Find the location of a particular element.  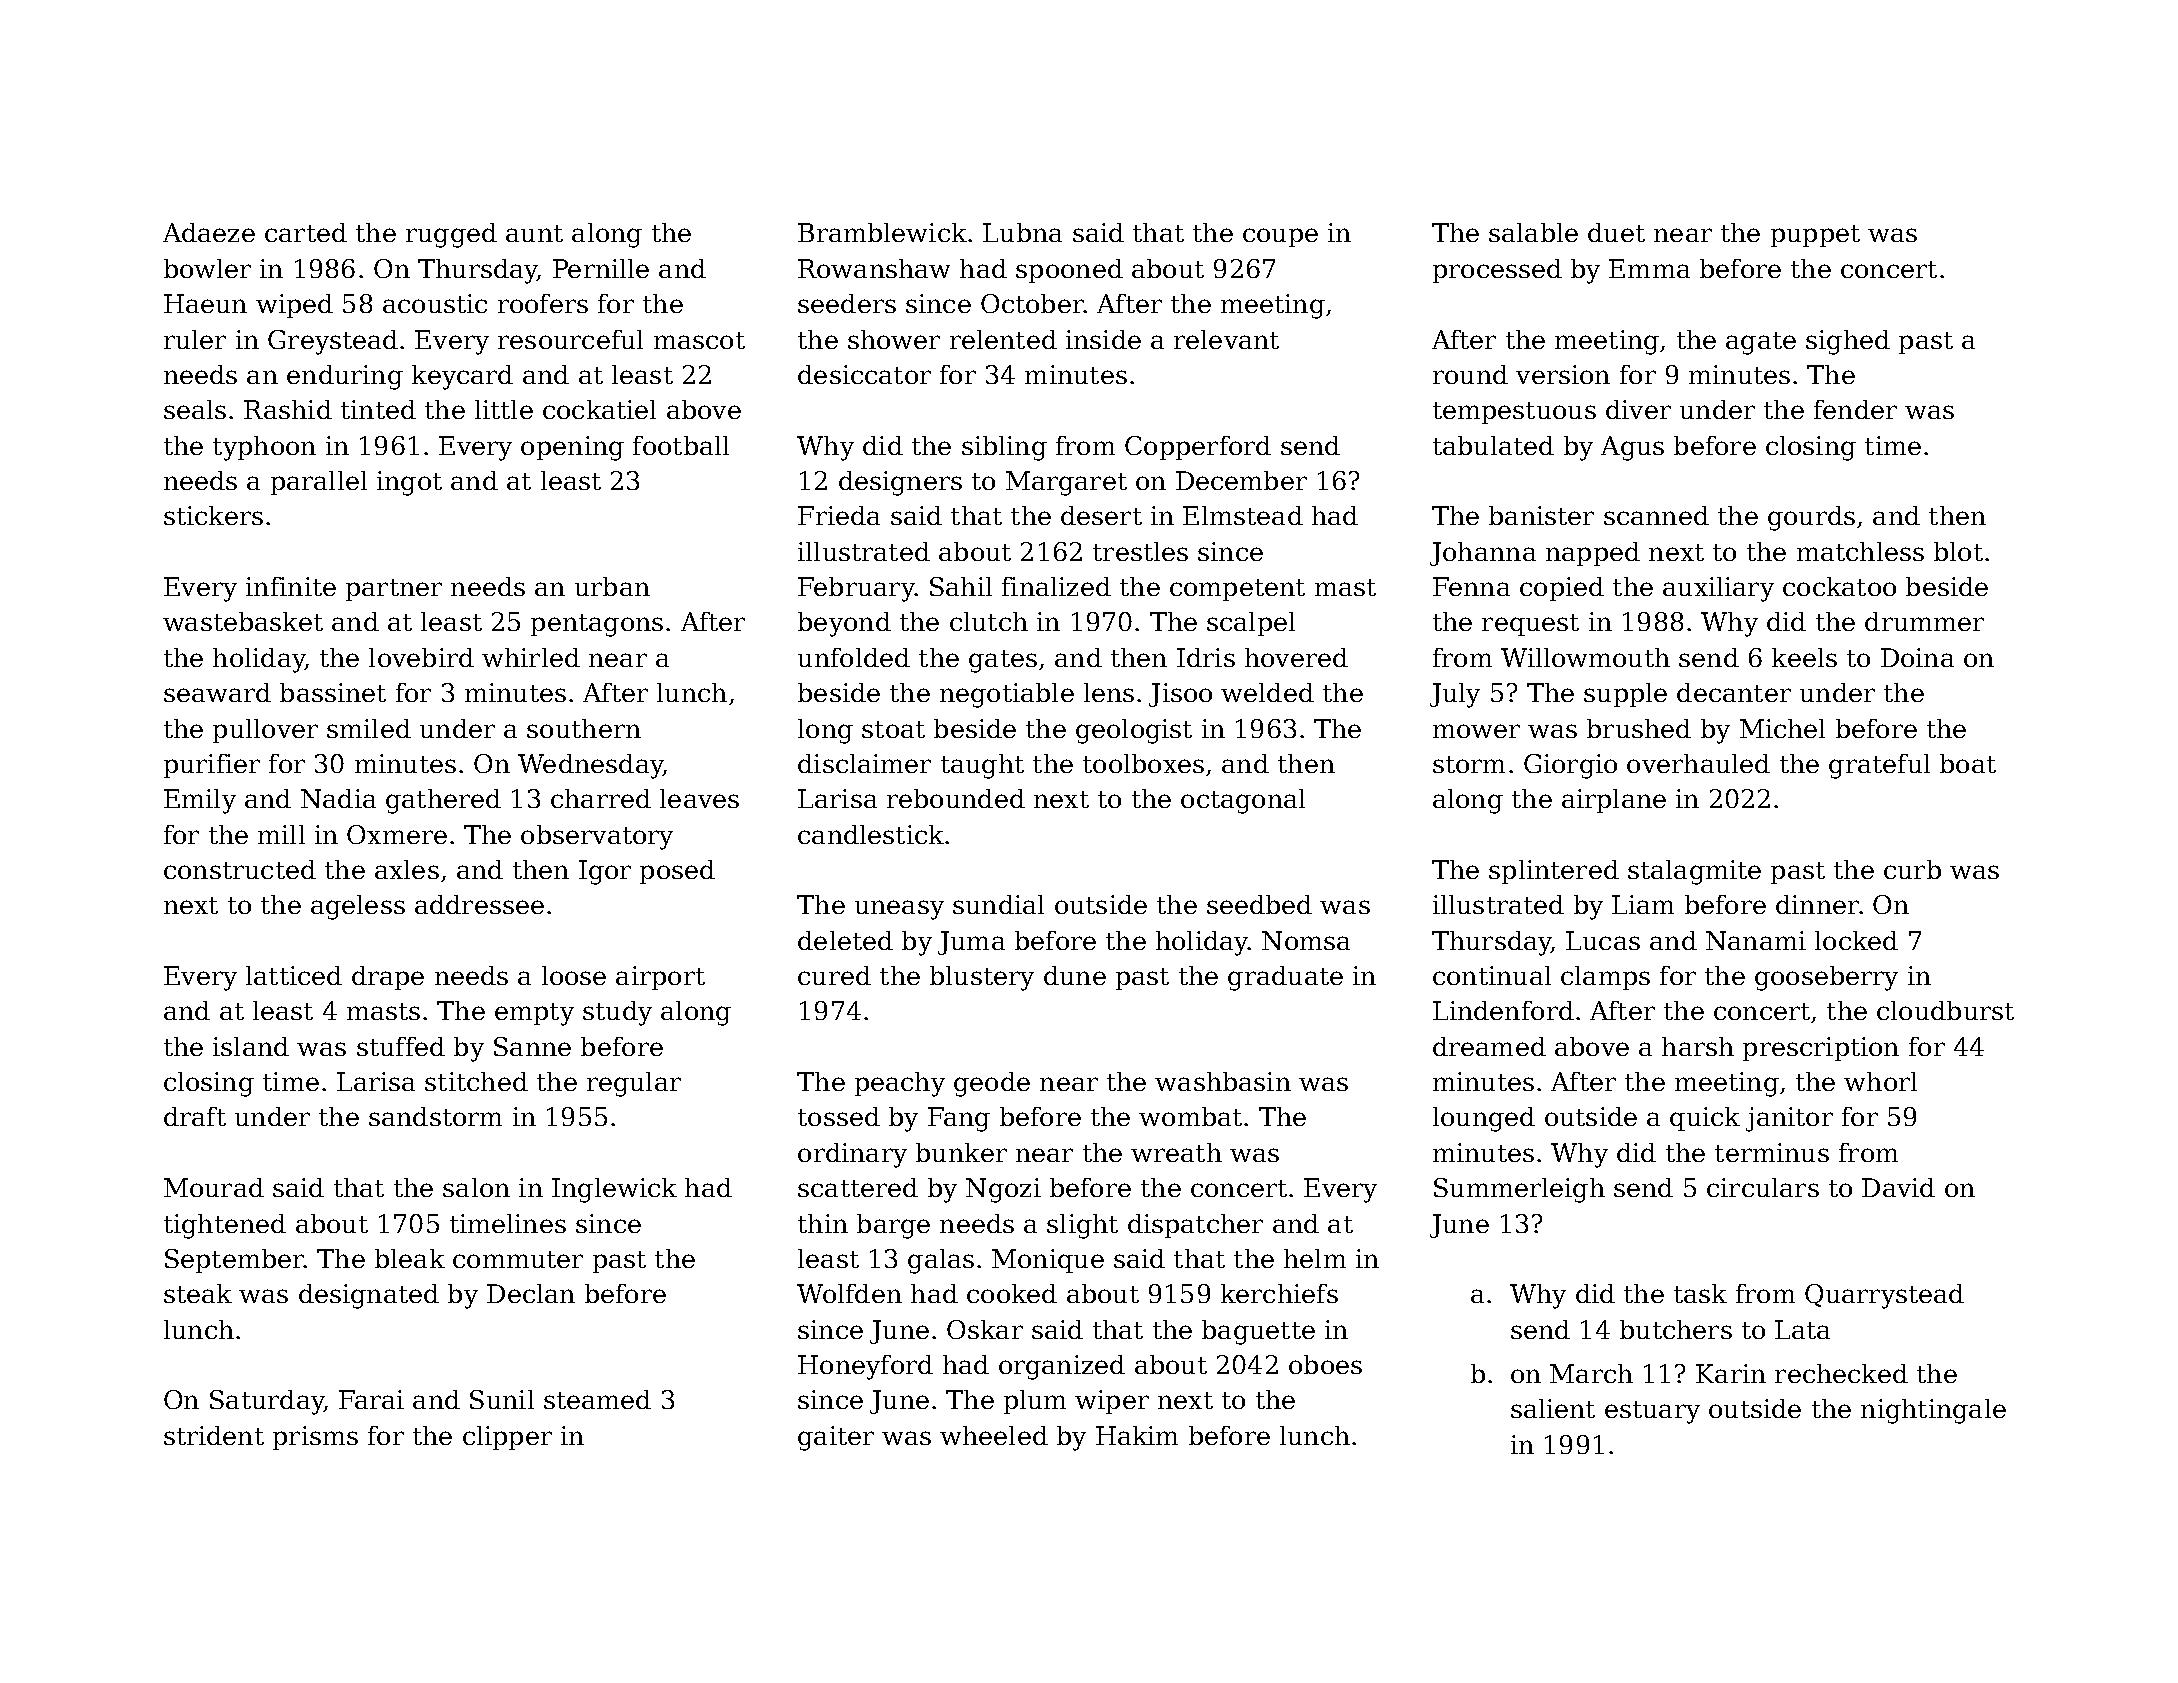

blot is located at coordinates (1958, 551).
